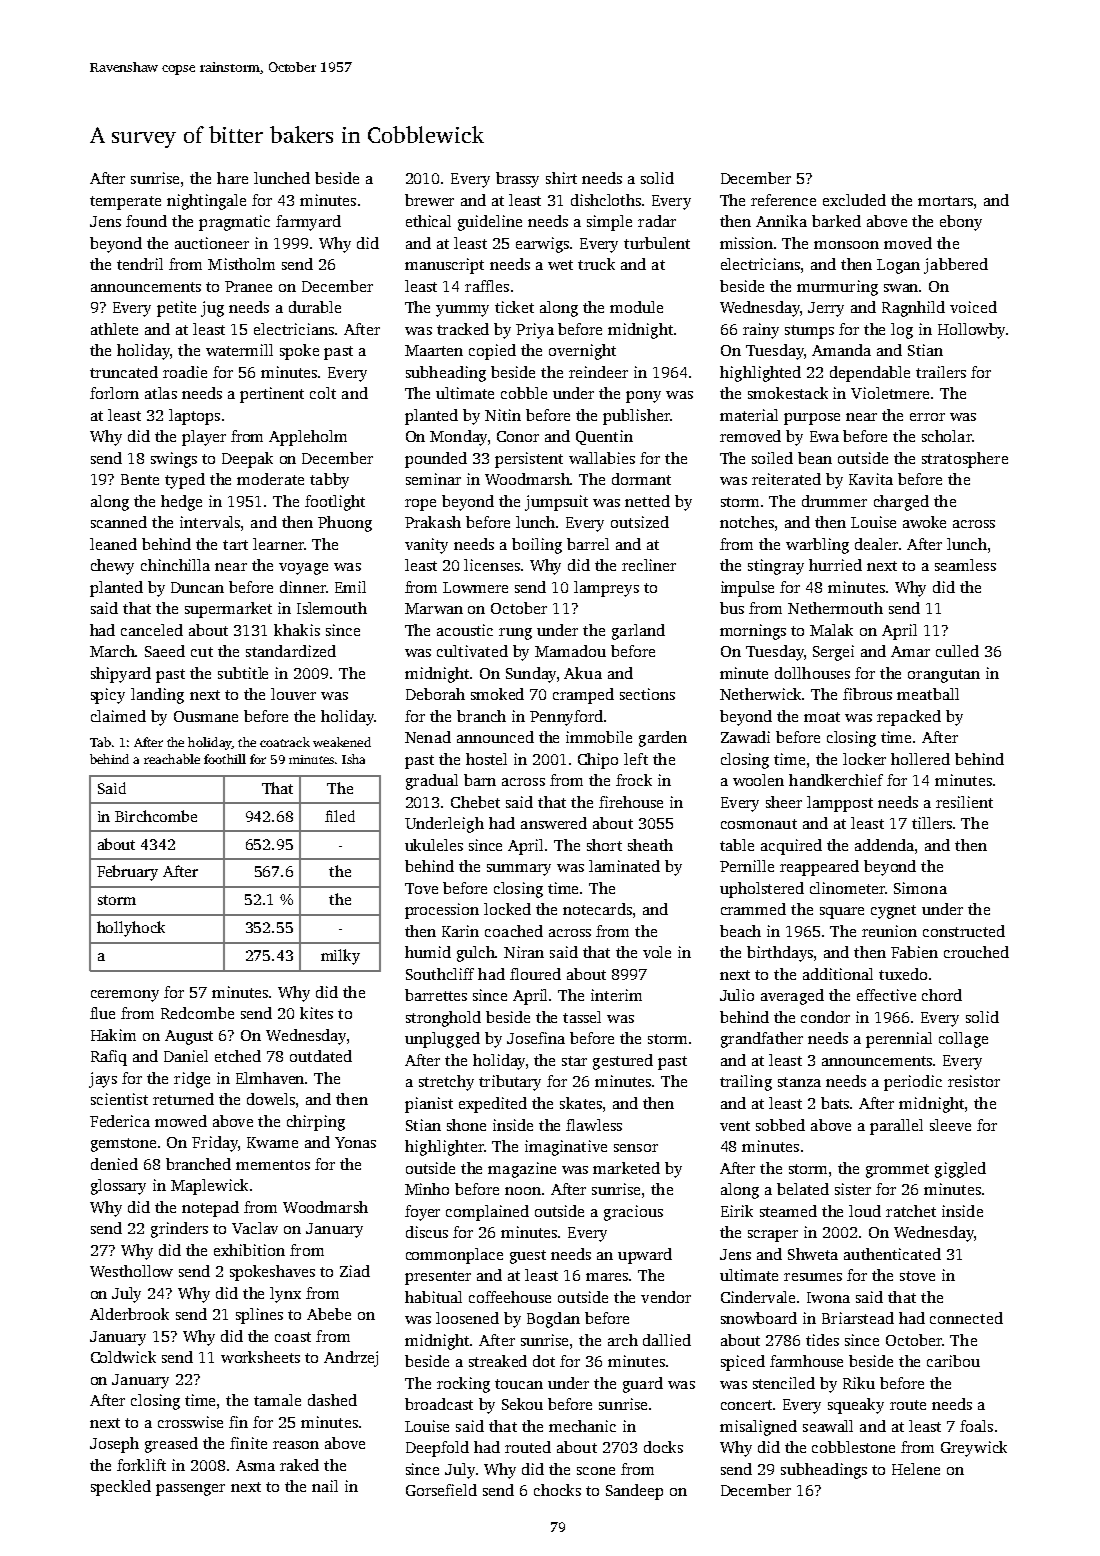 The height and width of the screenshot is (1556, 1100). What do you see at coordinates (146, 221) in the screenshot?
I see `found` at bounding box center [146, 221].
